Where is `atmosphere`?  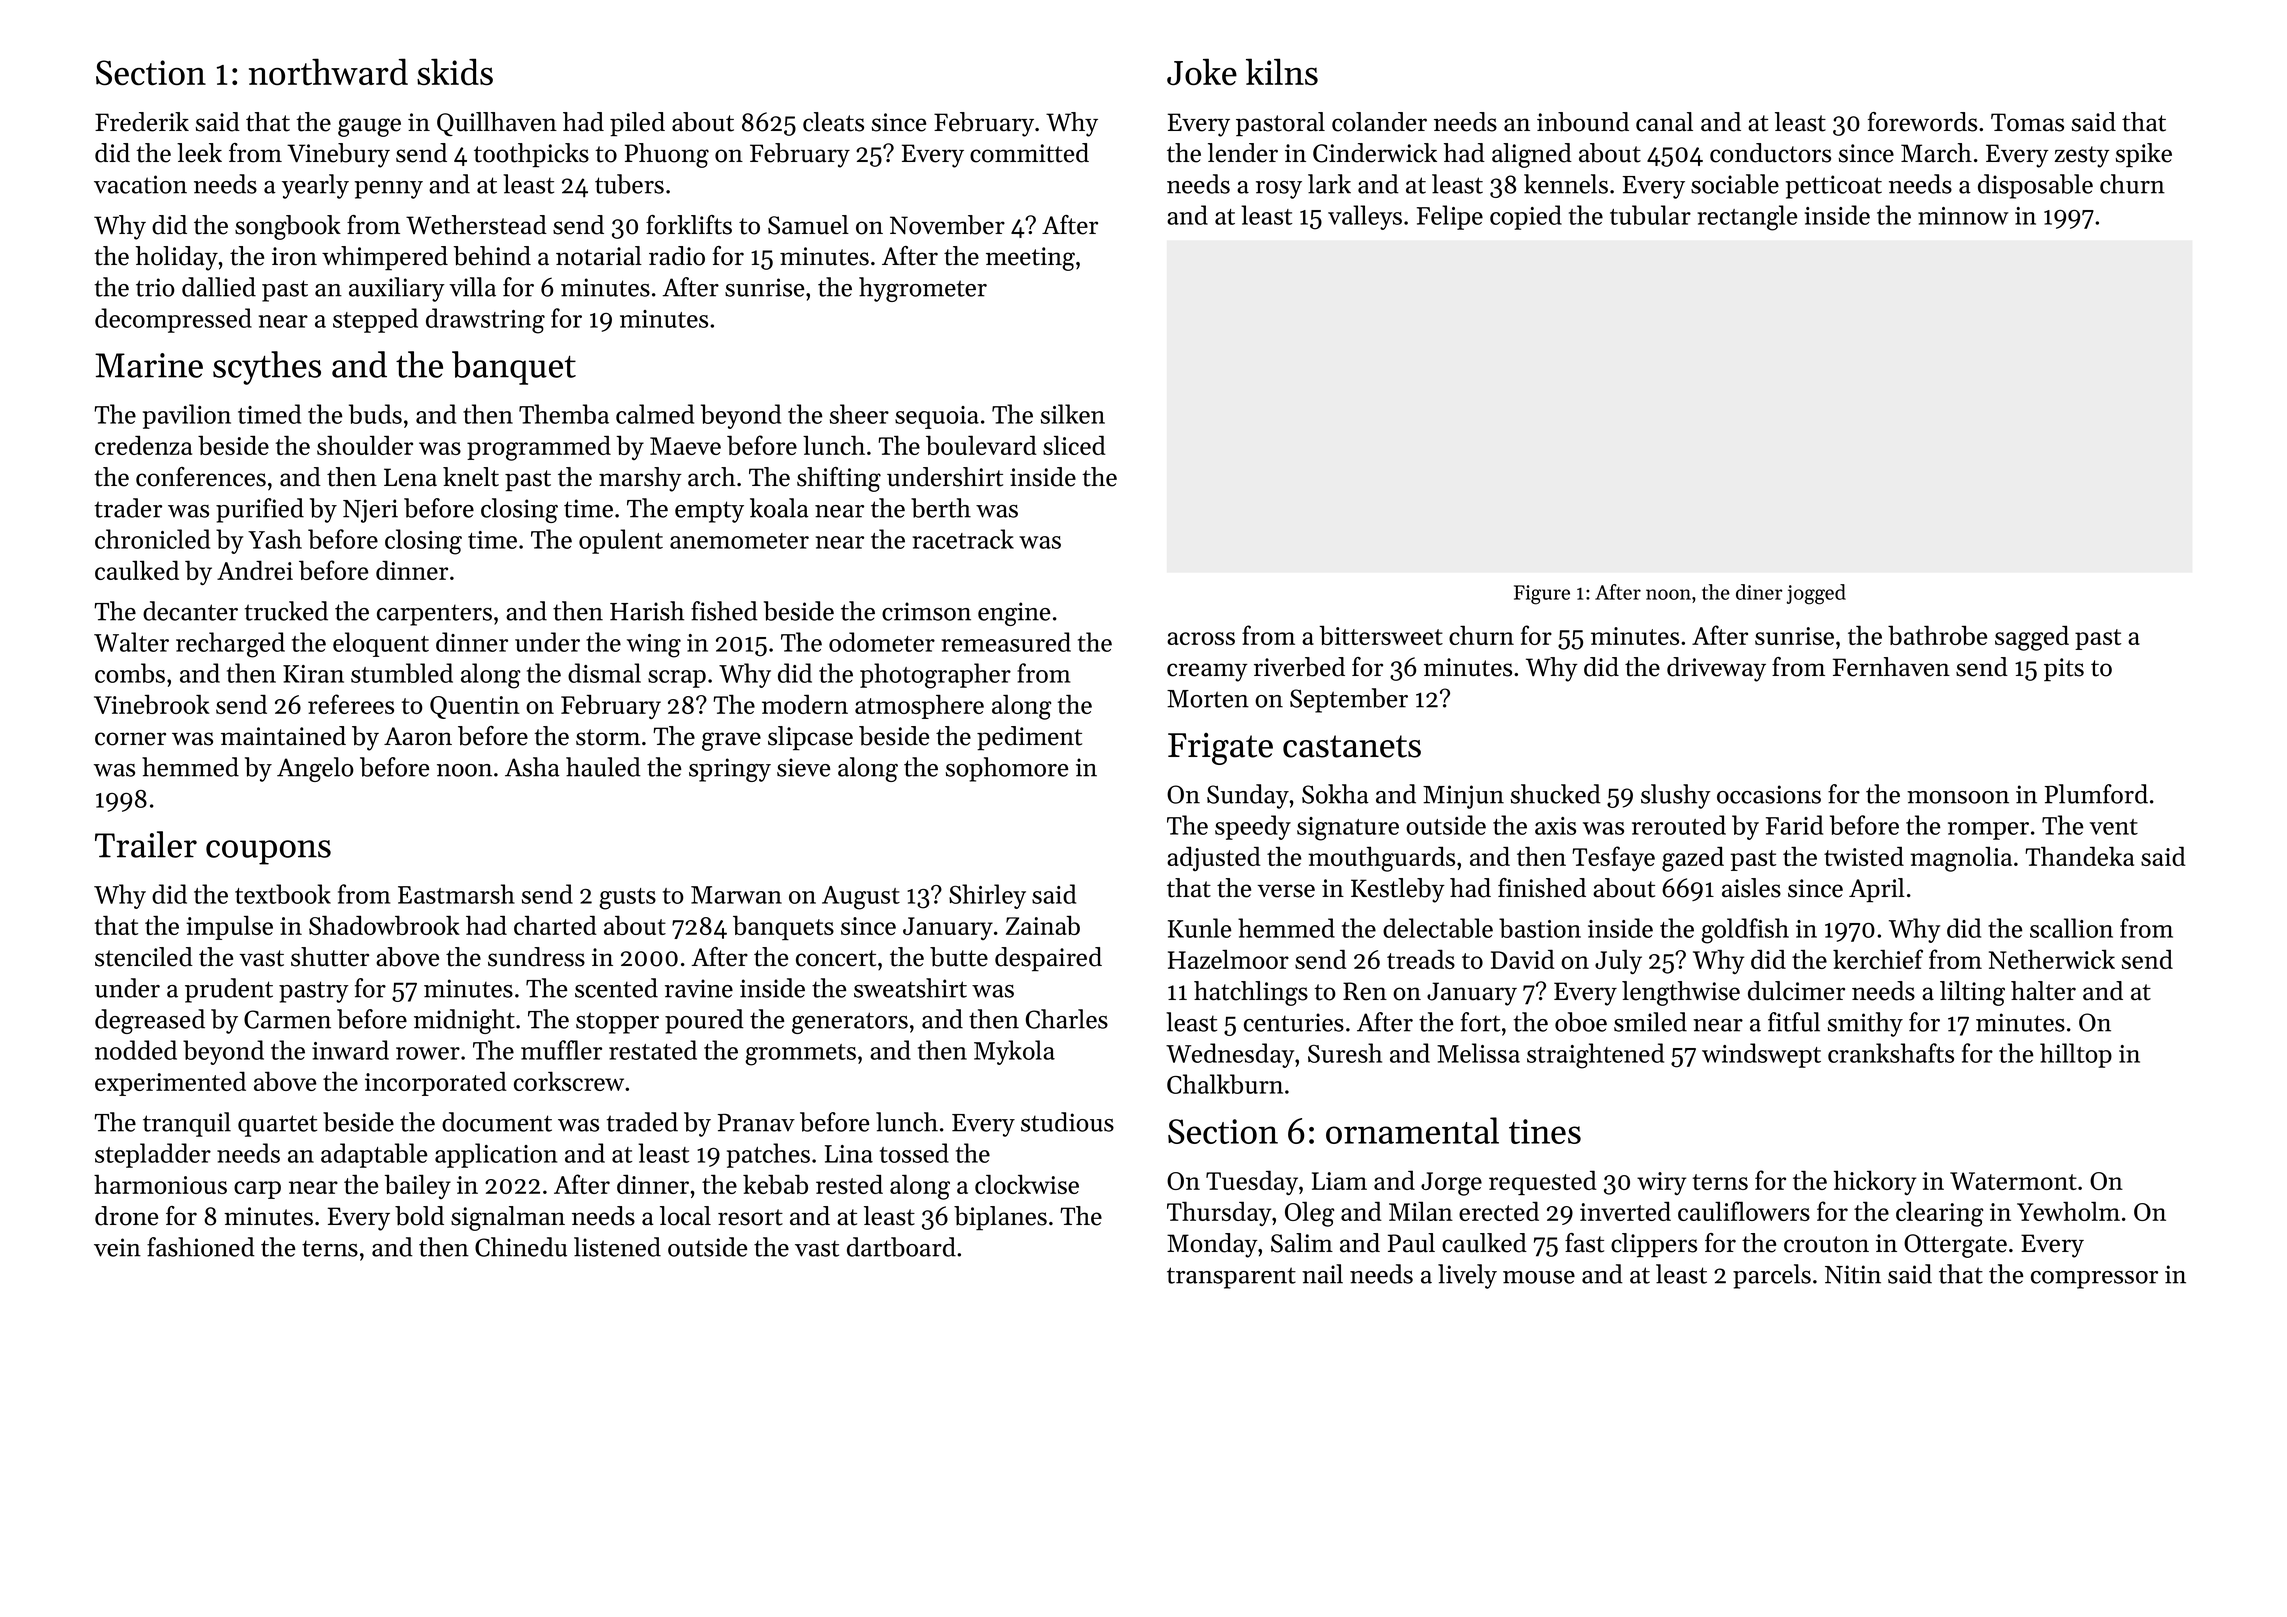 atmosphere is located at coordinates (919, 706).
